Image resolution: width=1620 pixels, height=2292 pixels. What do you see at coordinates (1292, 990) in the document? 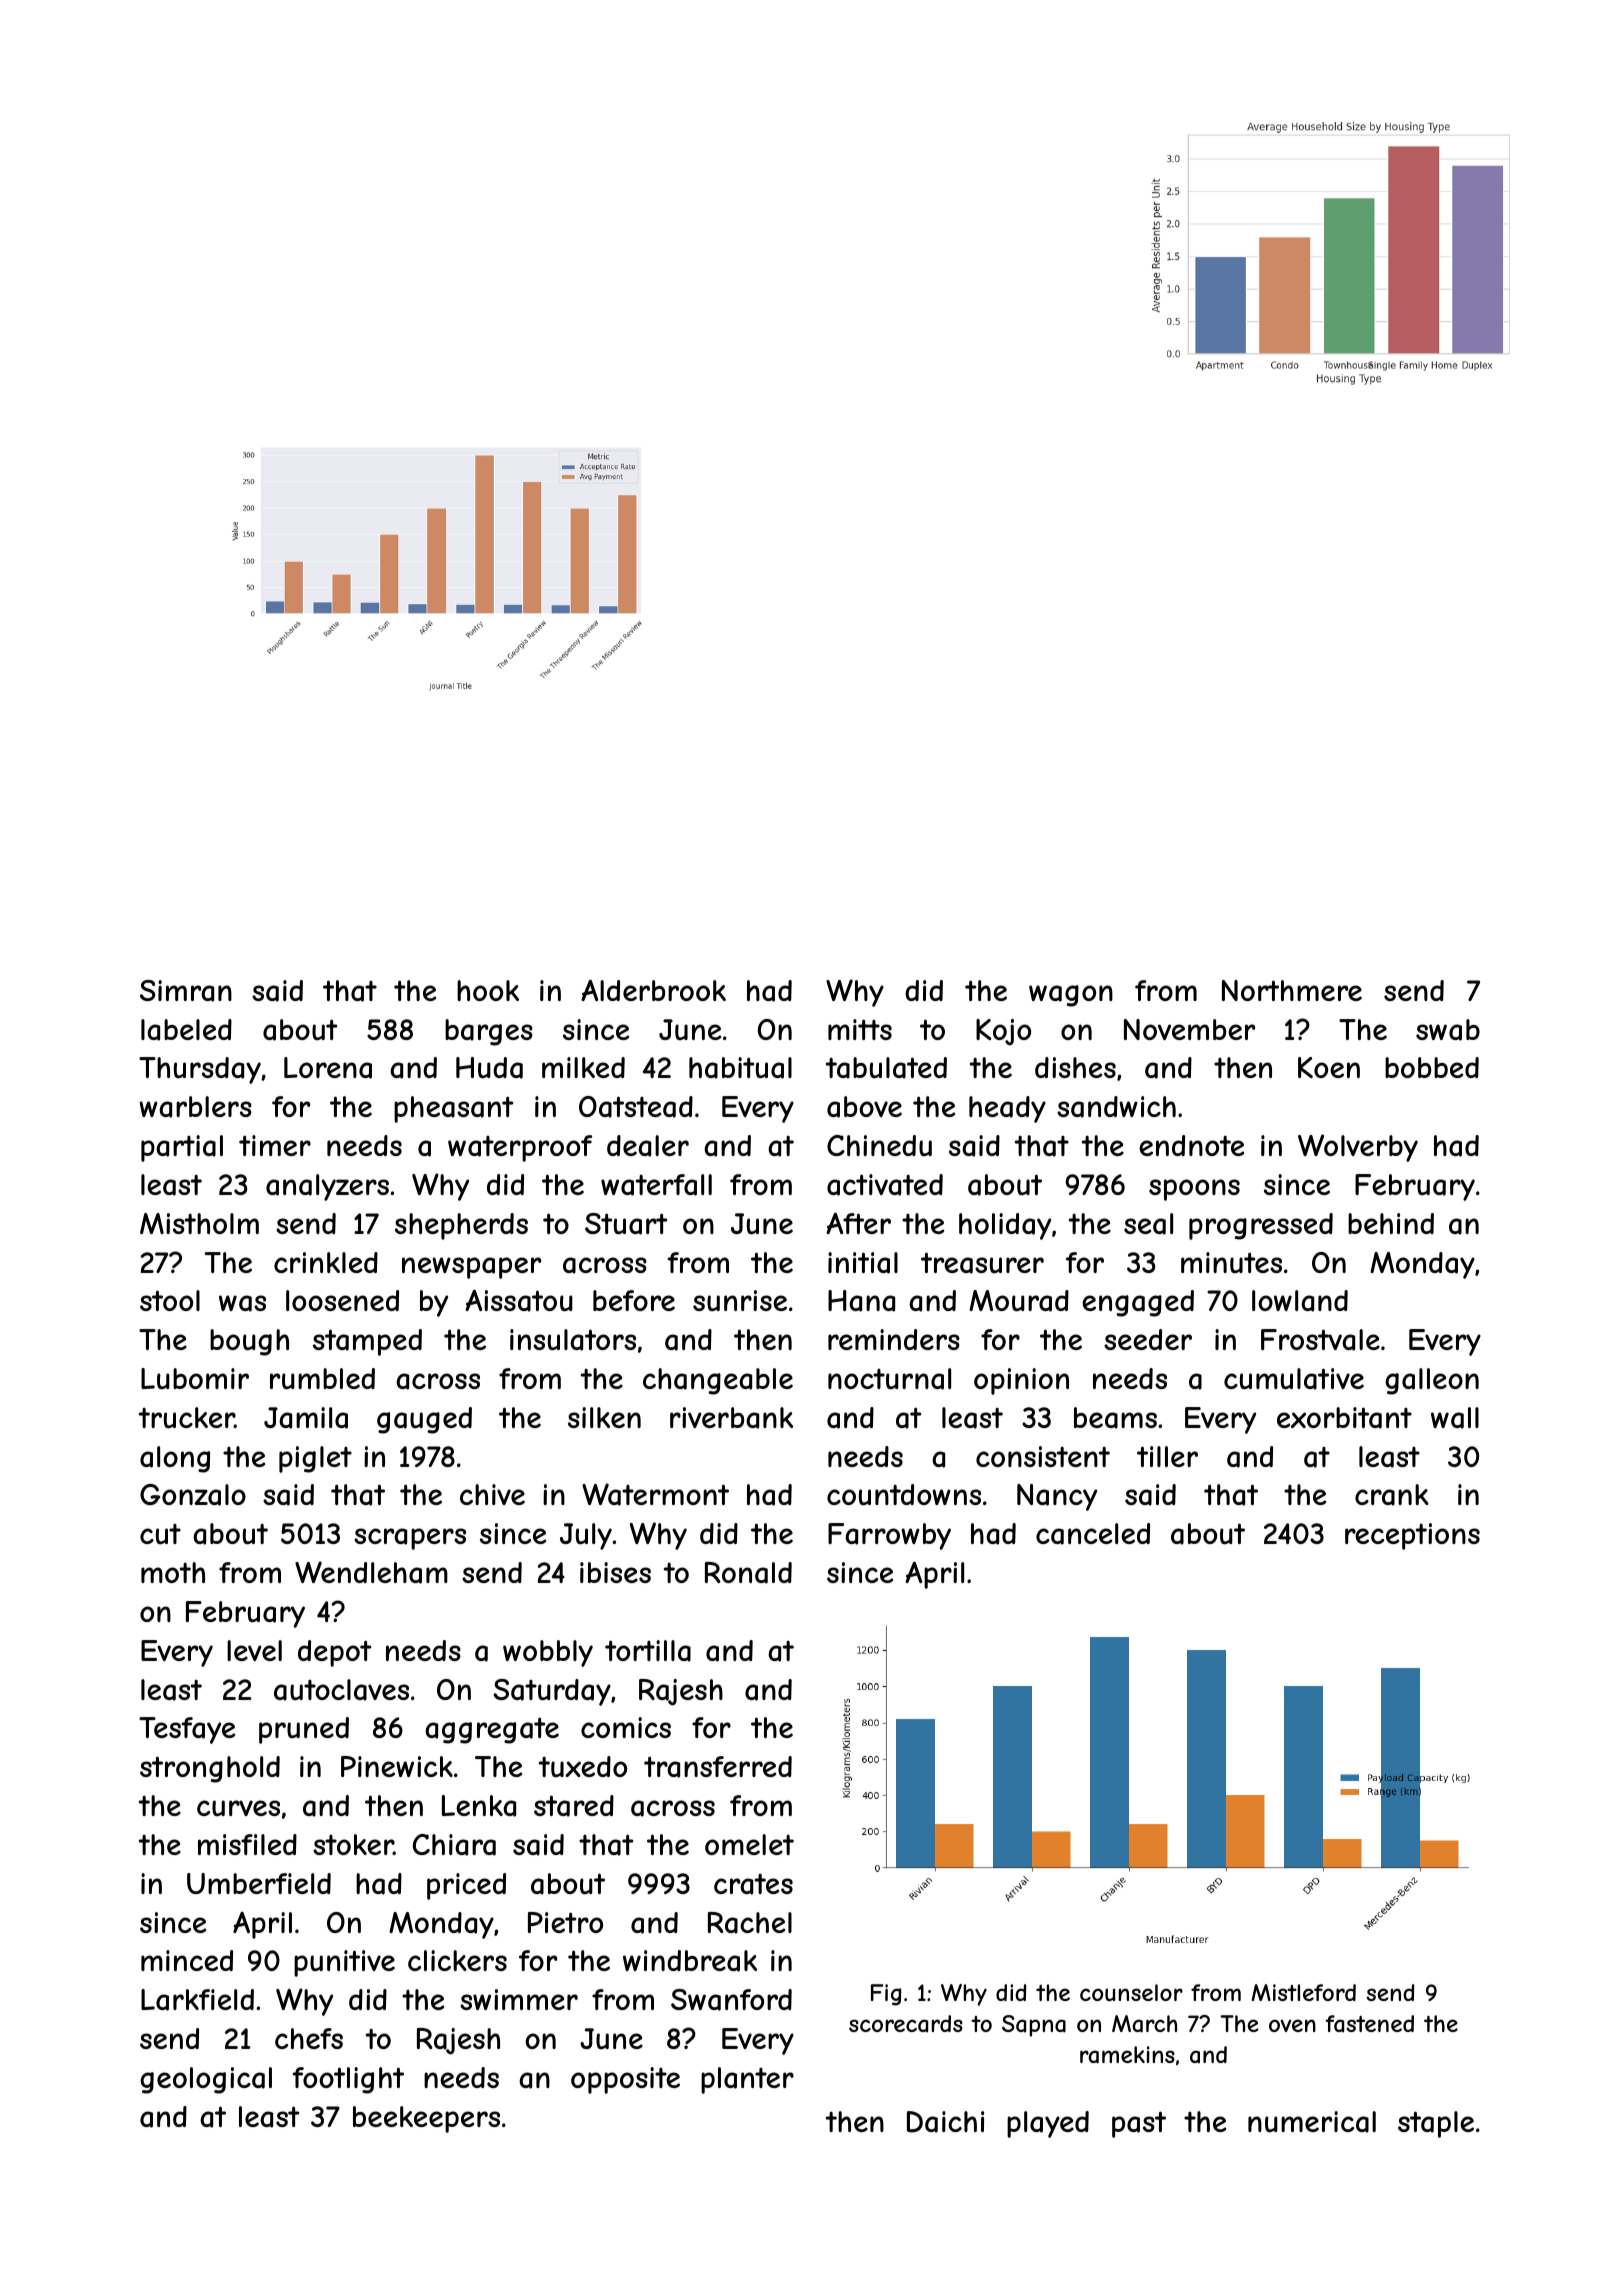
I see `Northmere` at bounding box center [1292, 990].
